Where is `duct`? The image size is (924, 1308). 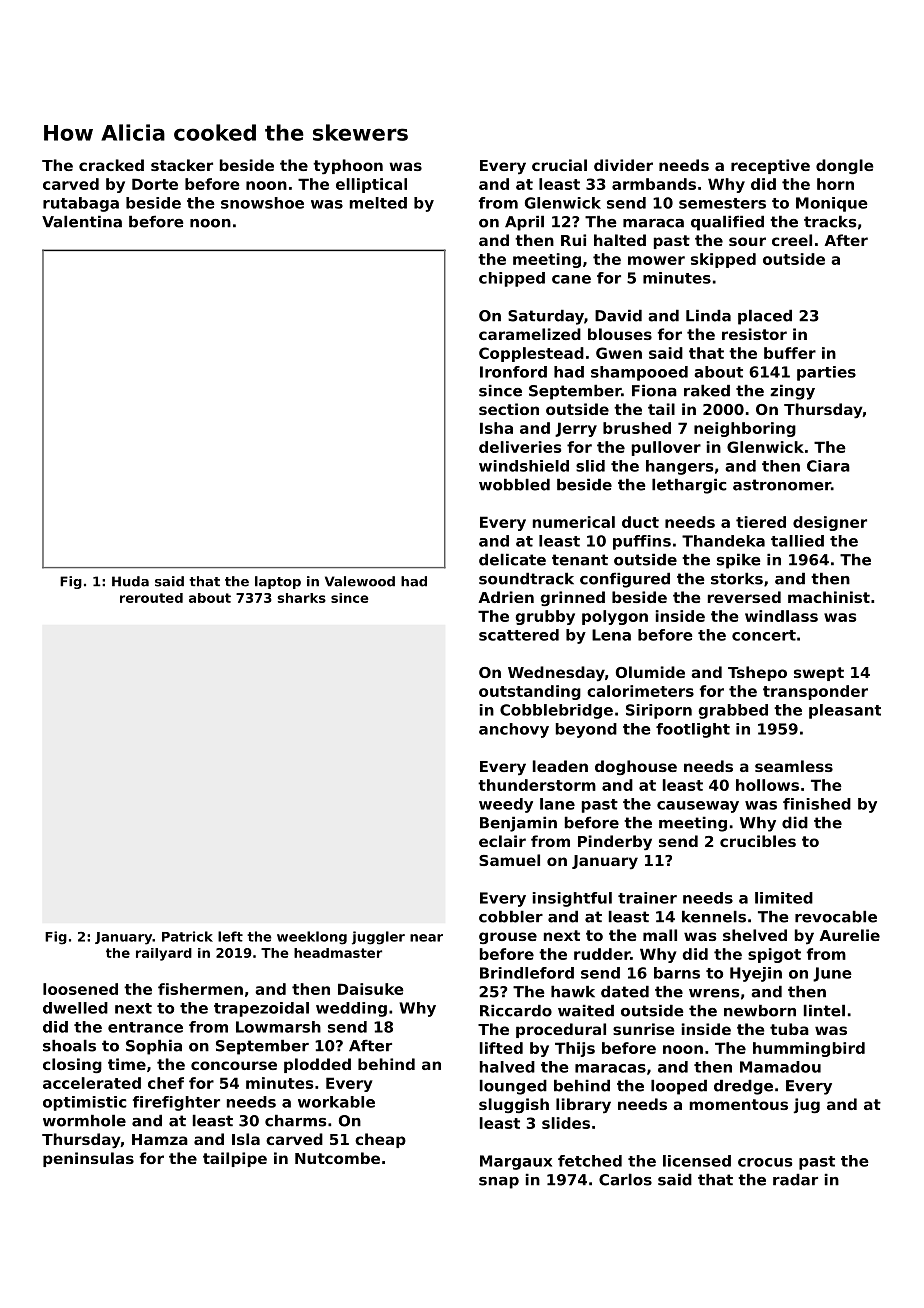 duct is located at coordinates (640, 522).
